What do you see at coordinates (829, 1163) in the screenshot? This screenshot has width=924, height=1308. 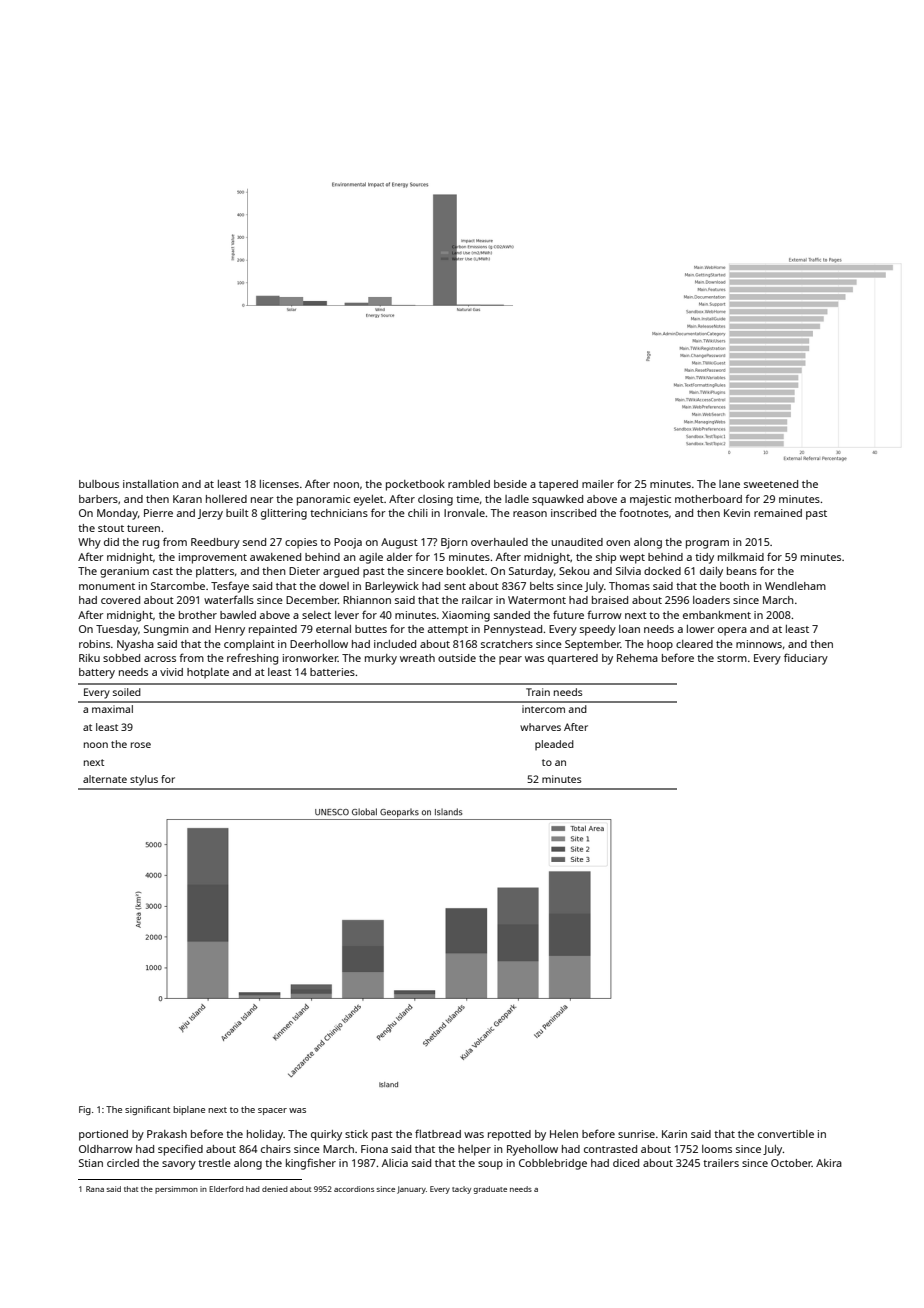 I see `Akira` at bounding box center [829, 1163].
